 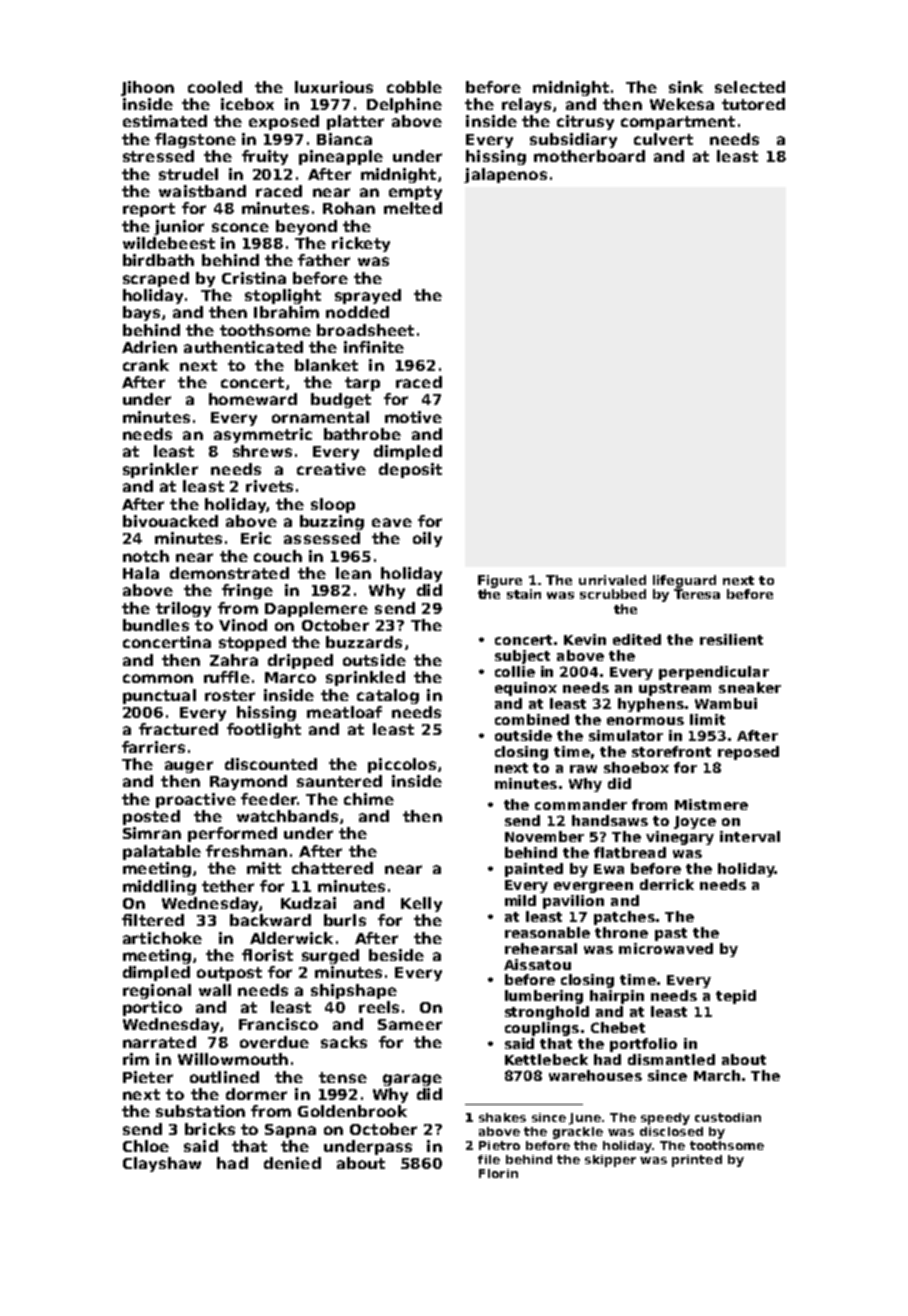 I want to click on Jihoon, so click(x=147, y=88).
